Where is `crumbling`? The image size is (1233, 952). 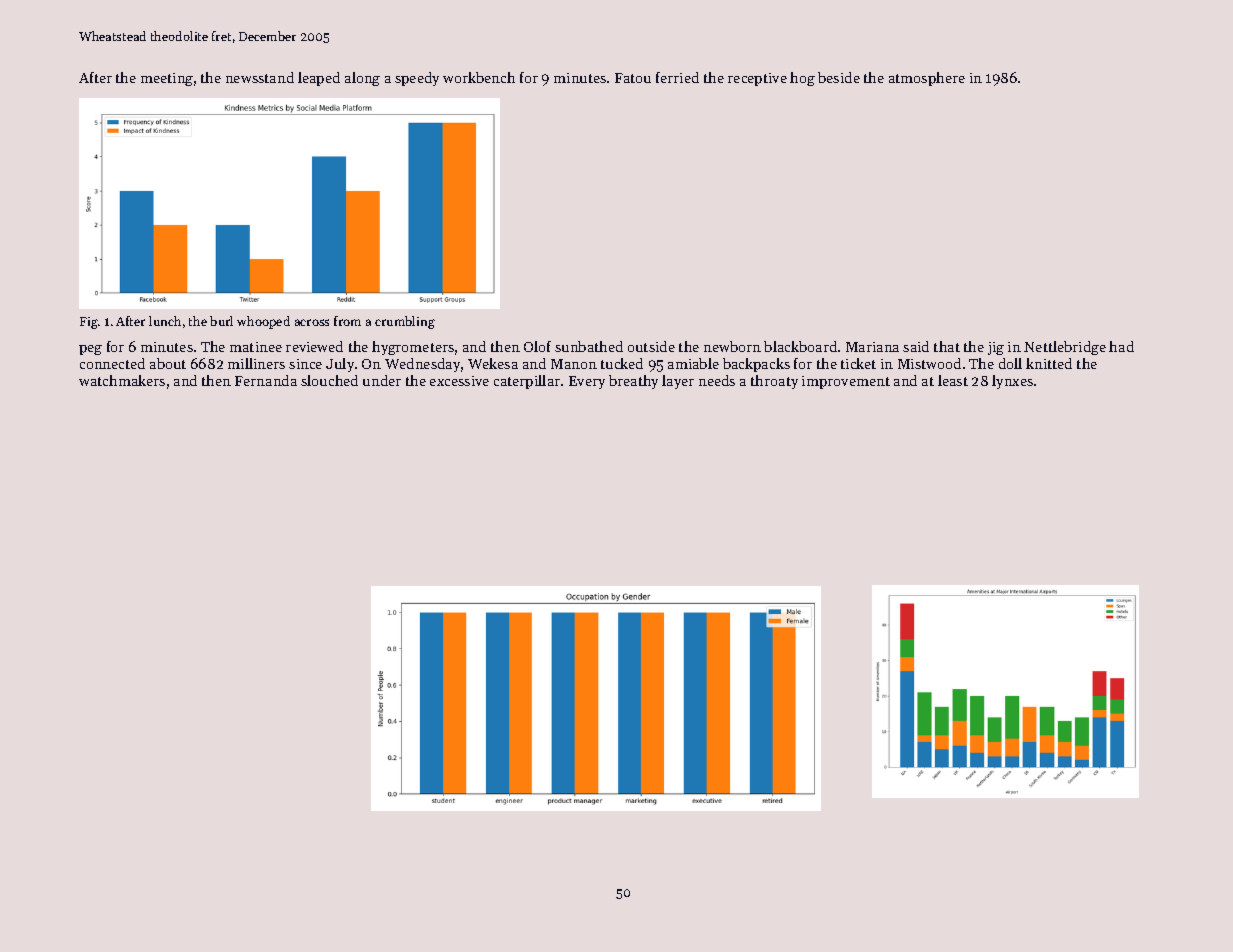 crumbling is located at coordinates (405, 322).
